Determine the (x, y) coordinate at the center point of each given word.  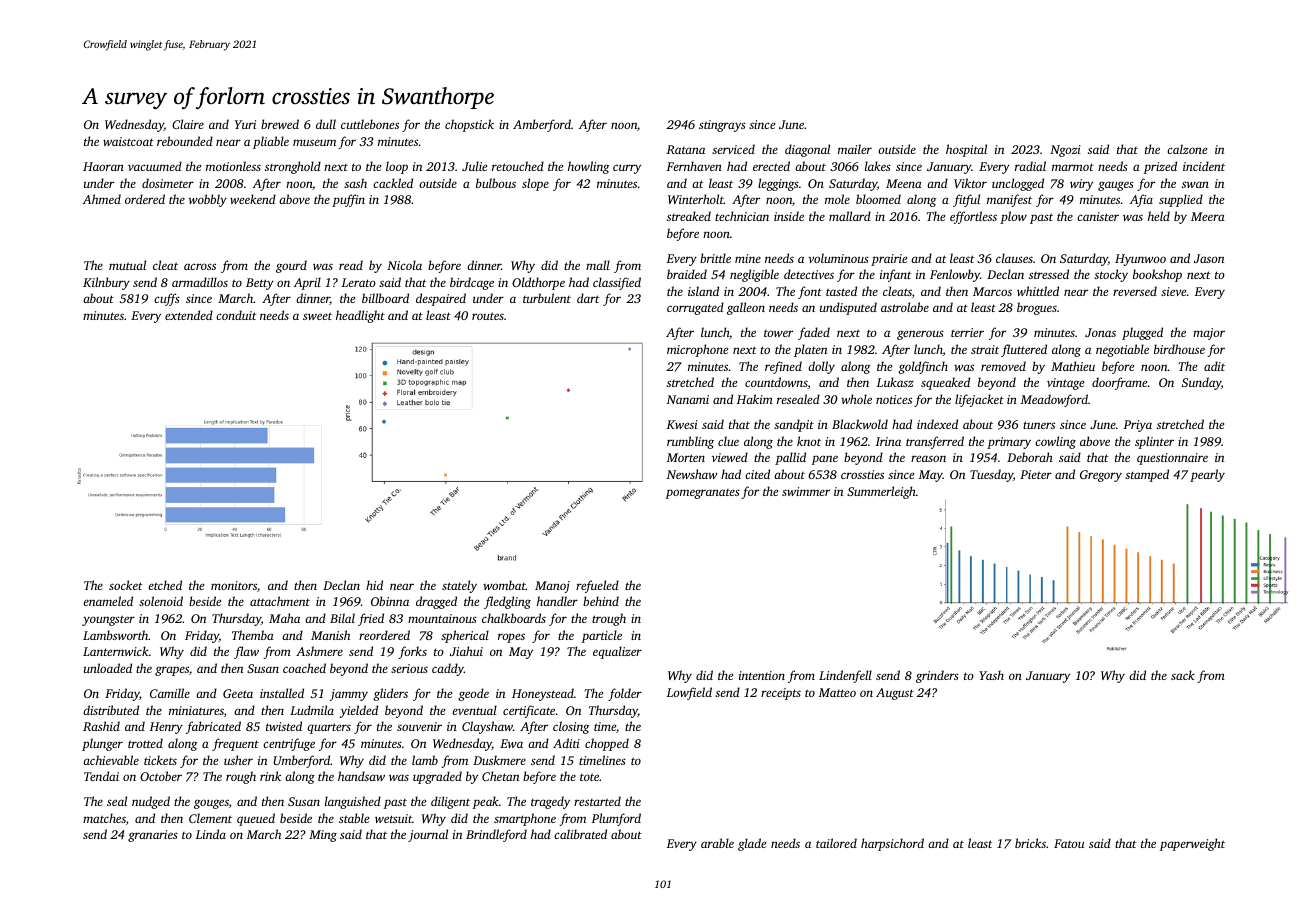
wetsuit (393, 818)
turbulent (547, 298)
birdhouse (1179, 349)
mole (837, 199)
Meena (904, 183)
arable (717, 843)
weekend (253, 199)
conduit (236, 315)
